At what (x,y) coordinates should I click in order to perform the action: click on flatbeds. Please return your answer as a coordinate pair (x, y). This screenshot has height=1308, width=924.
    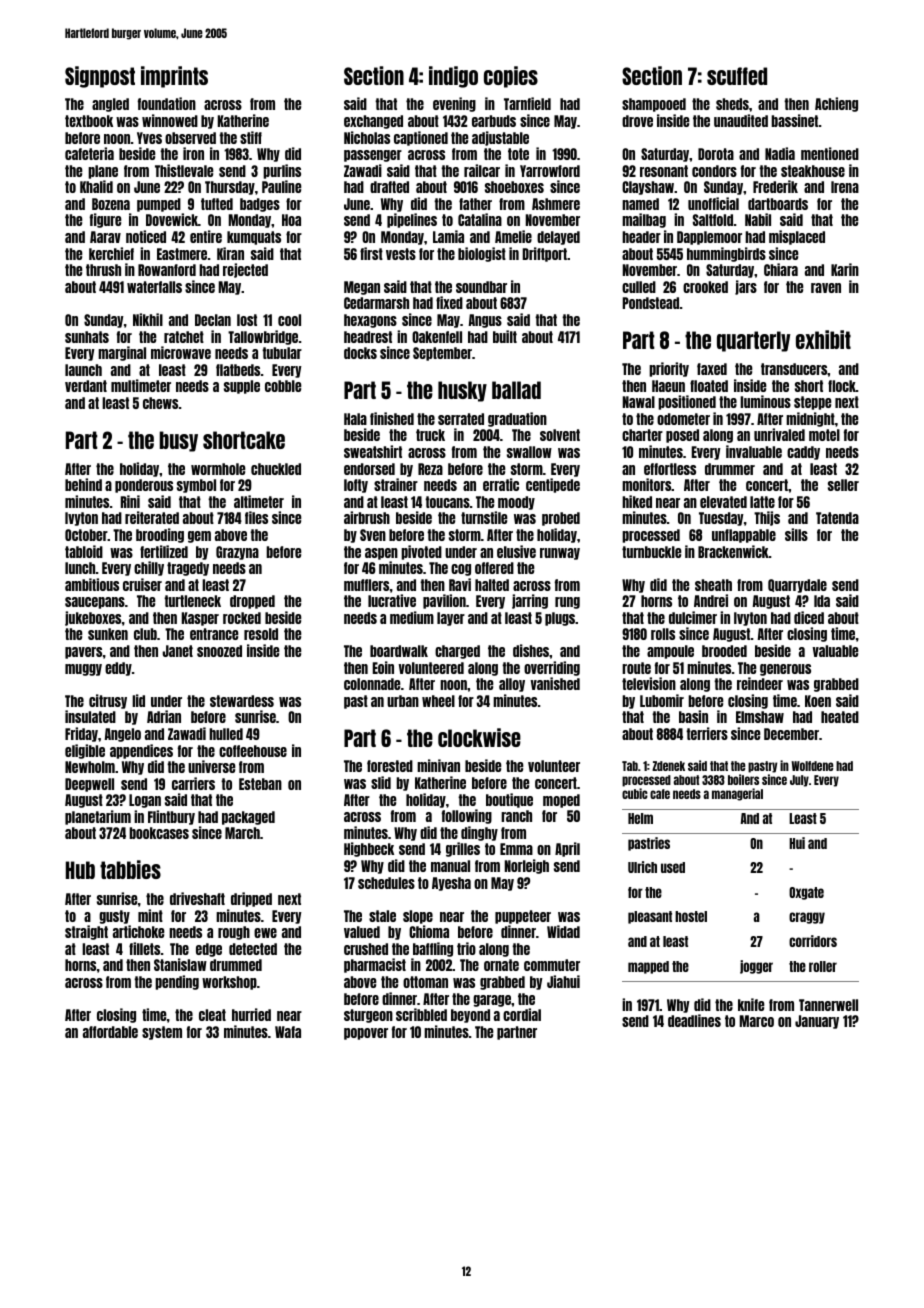
    Looking at the image, I should click on (238, 370).
